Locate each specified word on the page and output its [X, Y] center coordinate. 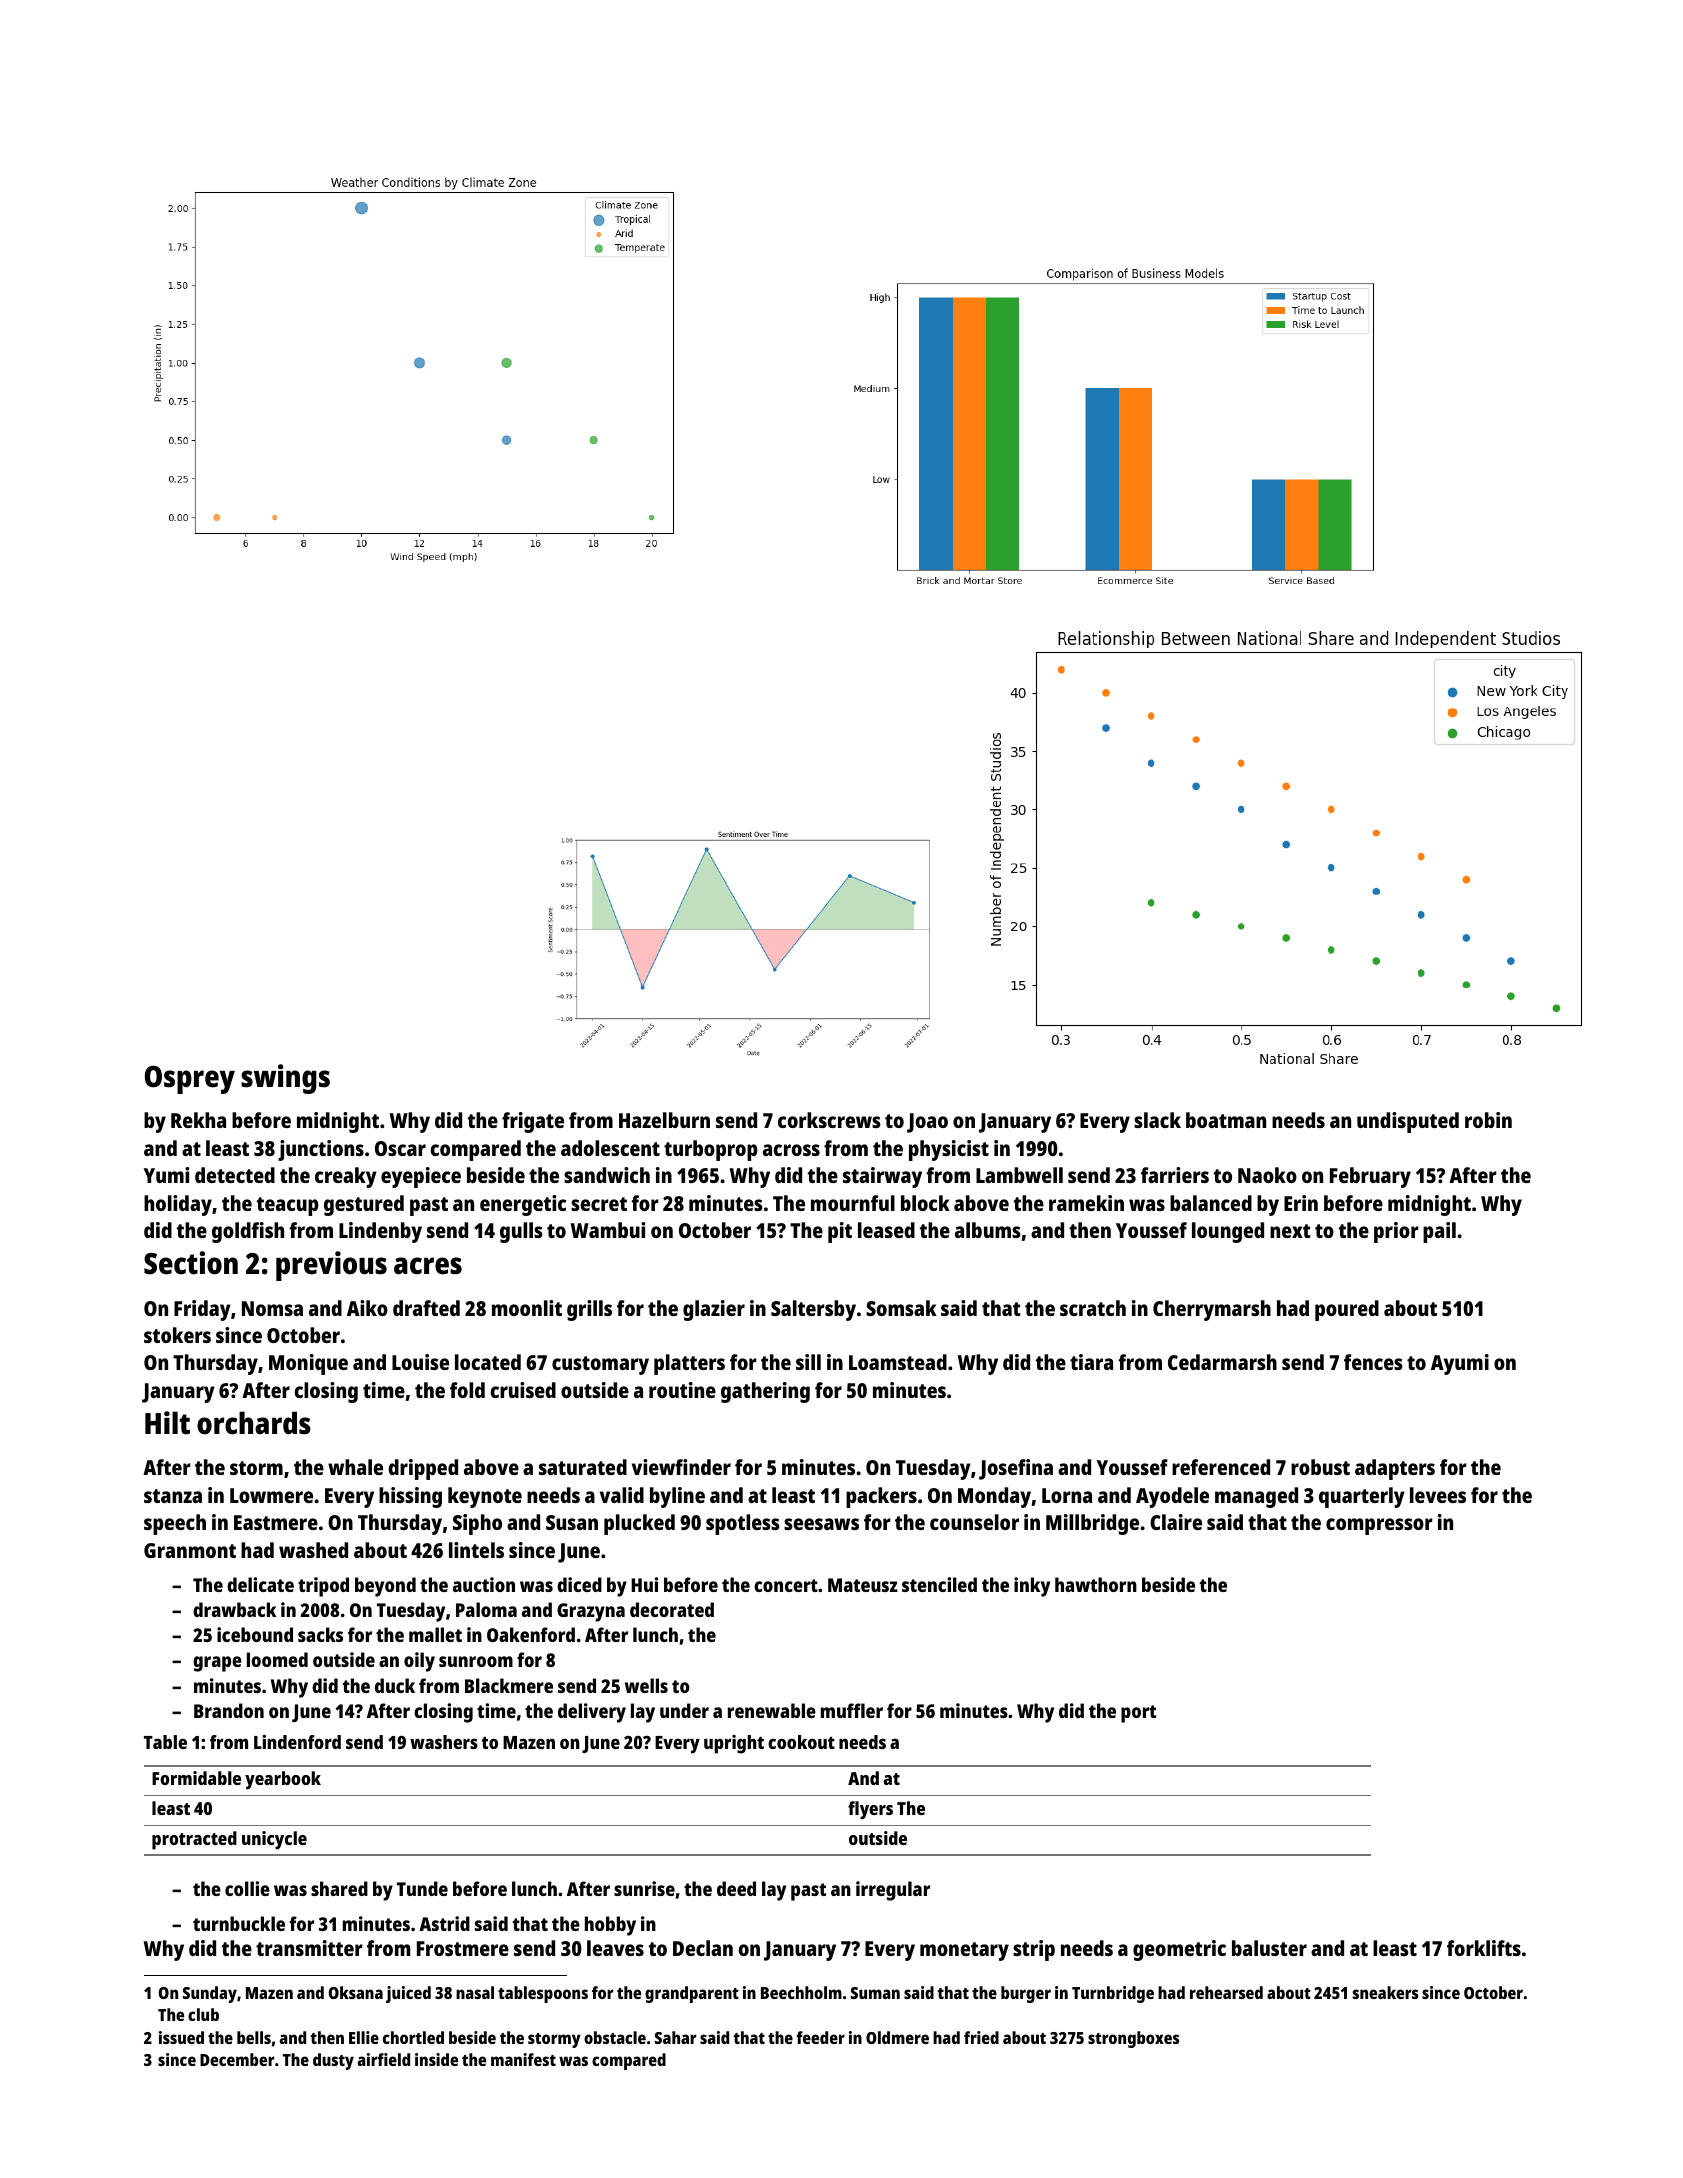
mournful [853, 1203]
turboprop [711, 1150]
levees [1438, 1495]
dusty [333, 2061]
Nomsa [272, 1308]
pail [1439, 1232]
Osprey [190, 1080]
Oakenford [531, 1634]
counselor [974, 1522]
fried [981, 2037]
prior [1396, 1232]
